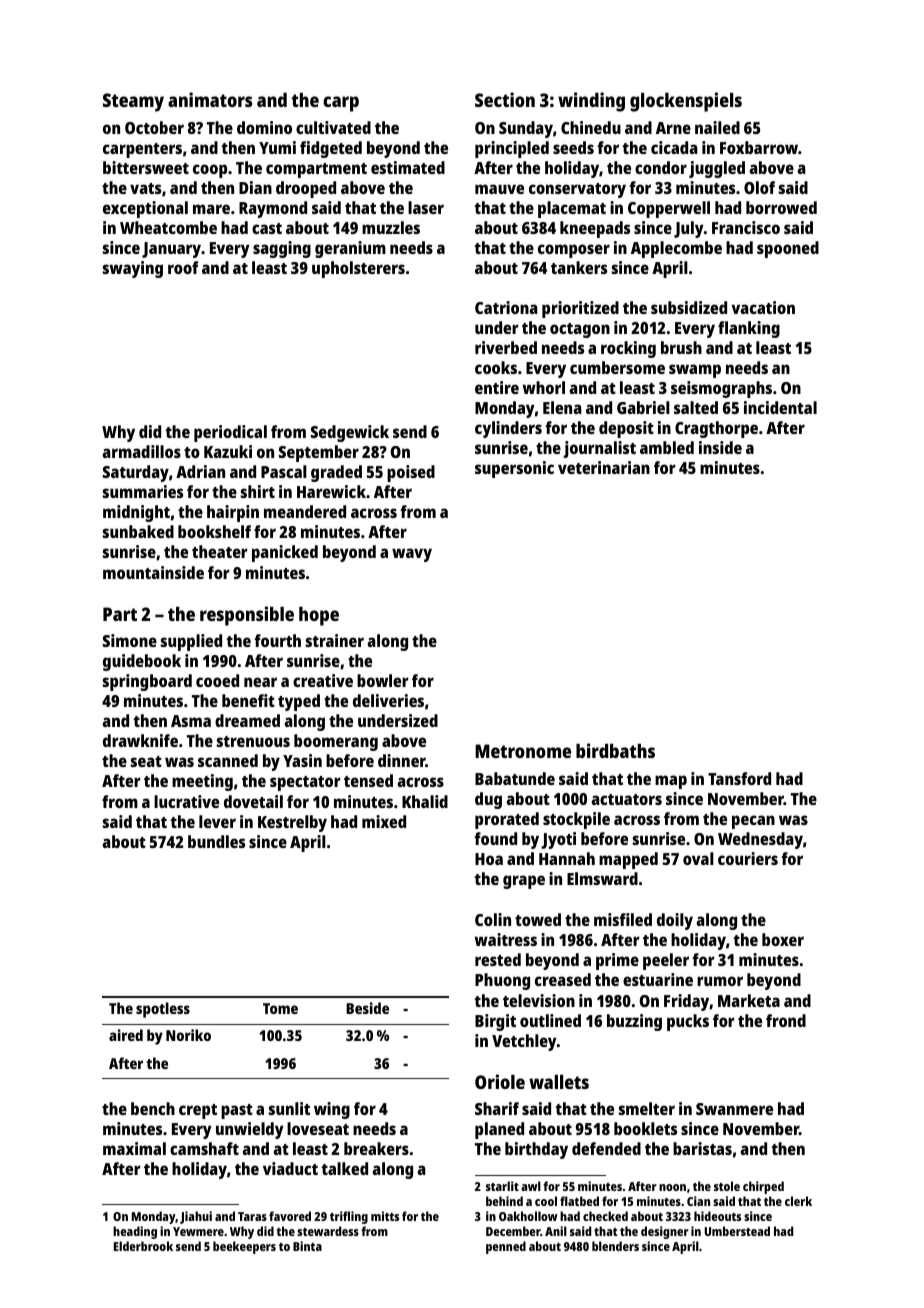  What do you see at coordinates (686, 102) in the screenshot?
I see `glockenspiels` at bounding box center [686, 102].
